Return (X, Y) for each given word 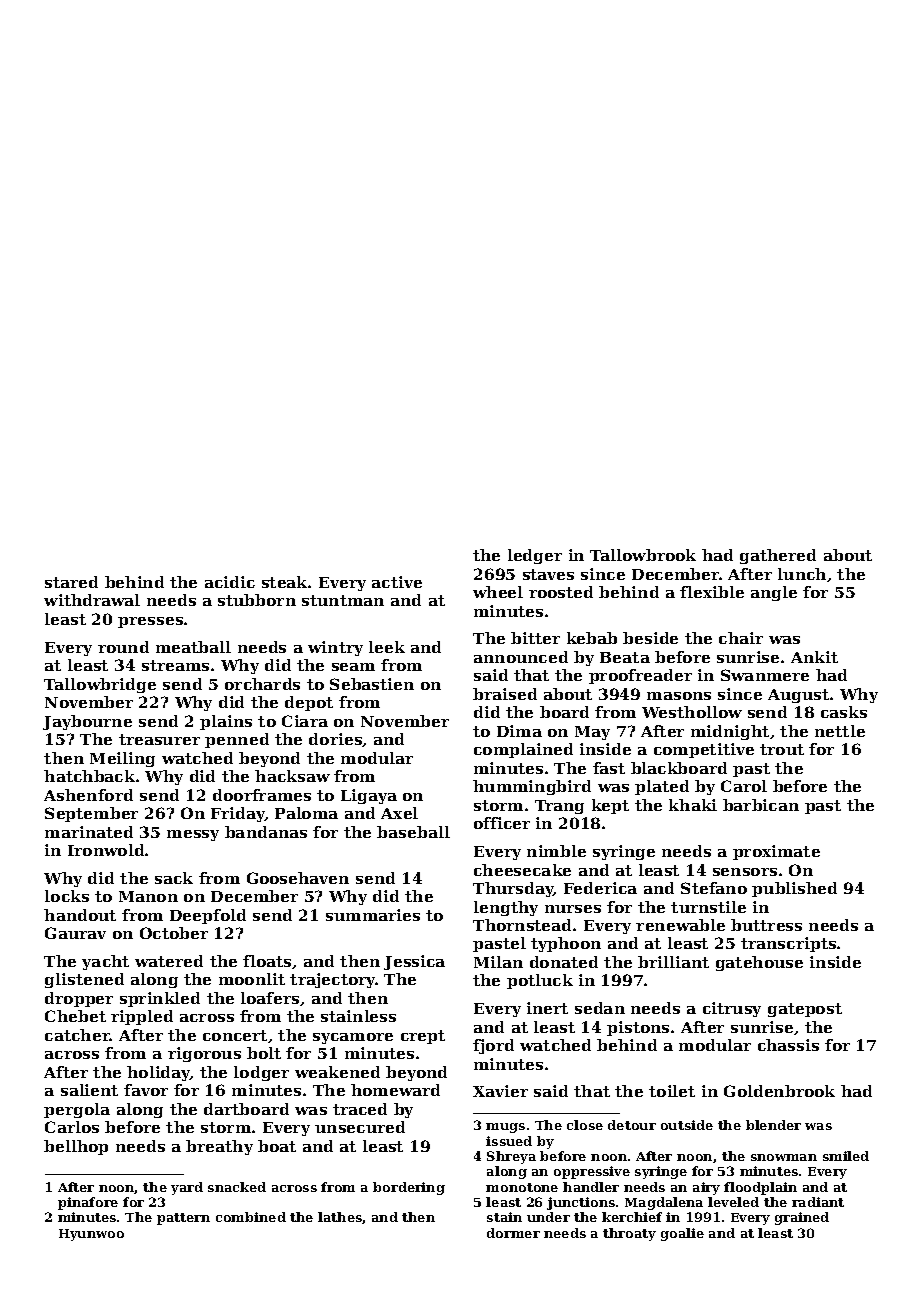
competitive (704, 750)
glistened (84, 980)
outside (687, 1125)
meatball (193, 647)
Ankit (814, 657)
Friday (238, 814)
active (397, 582)
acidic (230, 582)
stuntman (343, 600)
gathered (778, 556)
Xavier (500, 1091)
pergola (77, 1110)
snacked (237, 1187)
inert (547, 1008)
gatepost (805, 1010)
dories (336, 740)
